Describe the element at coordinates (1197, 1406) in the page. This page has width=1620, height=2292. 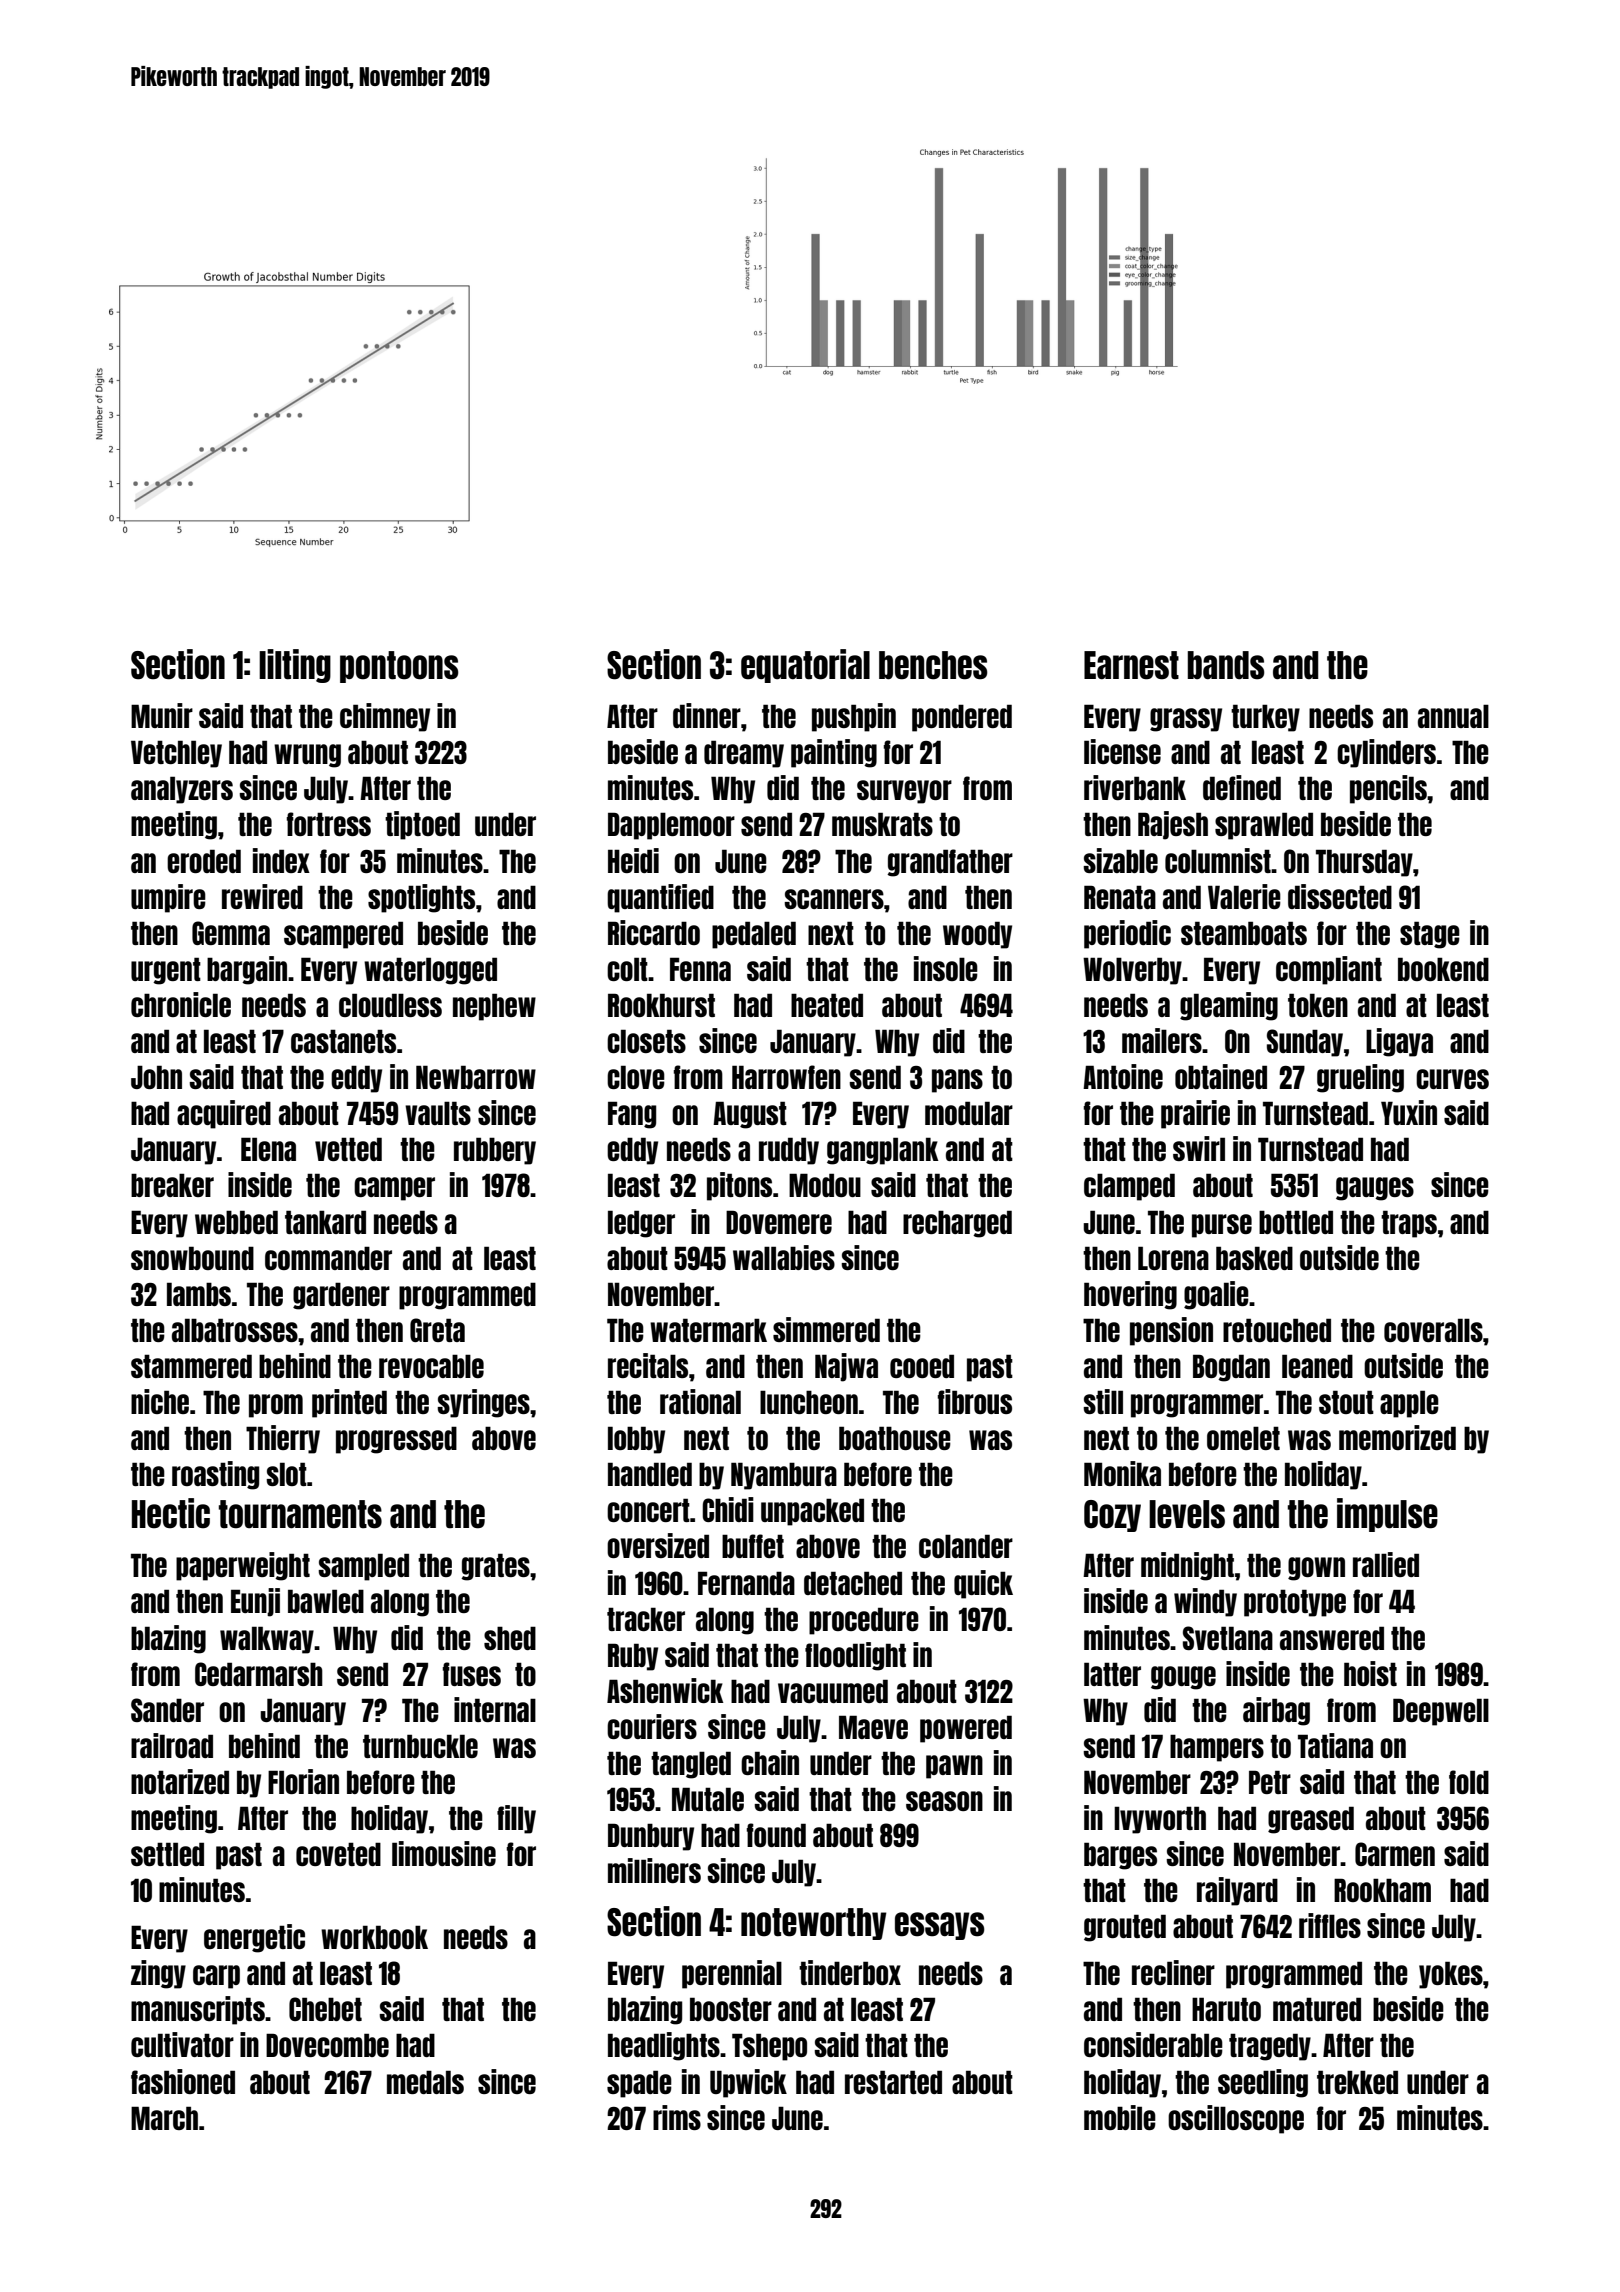
I see `programmer` at that location.
